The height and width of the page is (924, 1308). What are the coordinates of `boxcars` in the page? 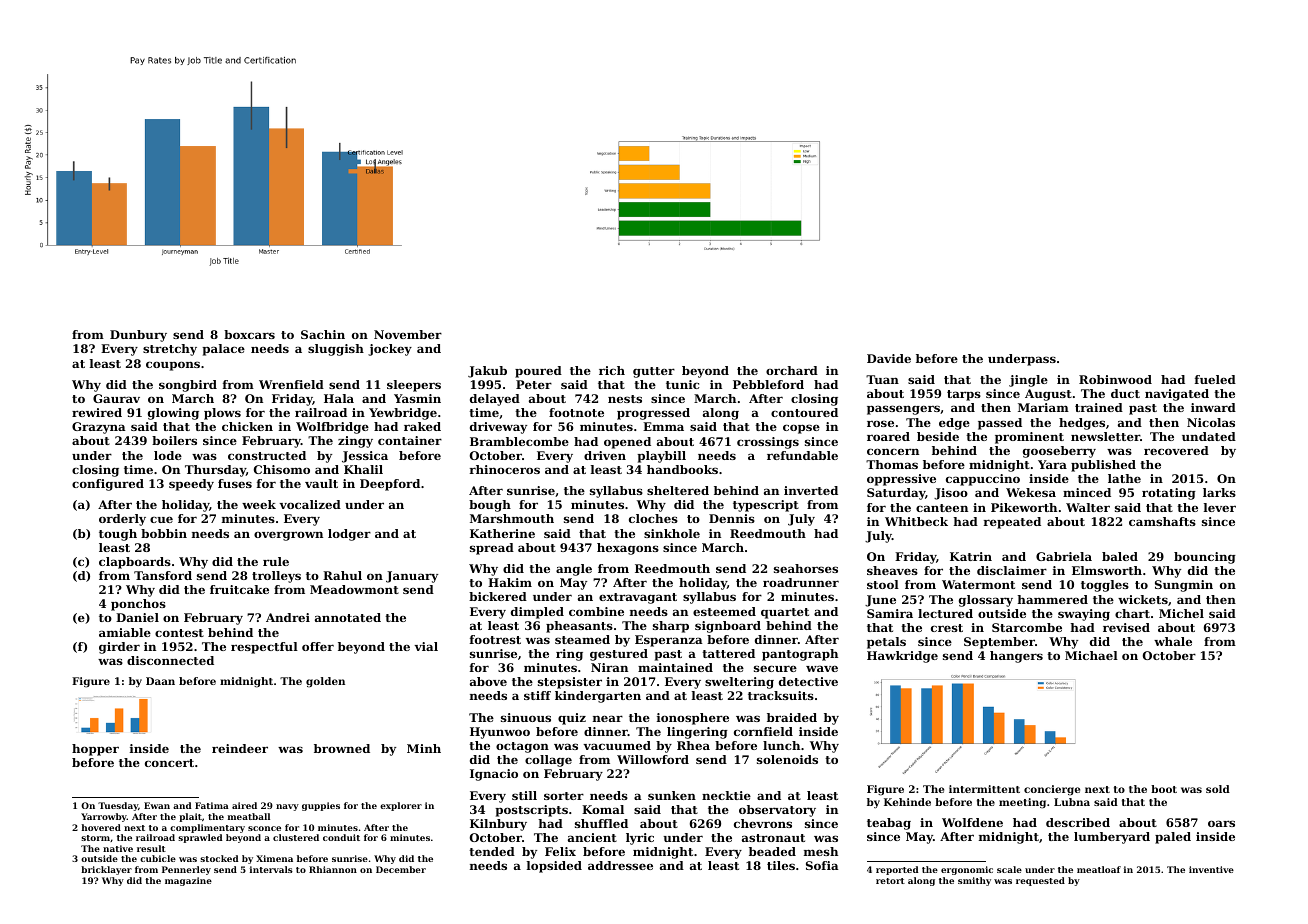 It's located at (249, 334).
